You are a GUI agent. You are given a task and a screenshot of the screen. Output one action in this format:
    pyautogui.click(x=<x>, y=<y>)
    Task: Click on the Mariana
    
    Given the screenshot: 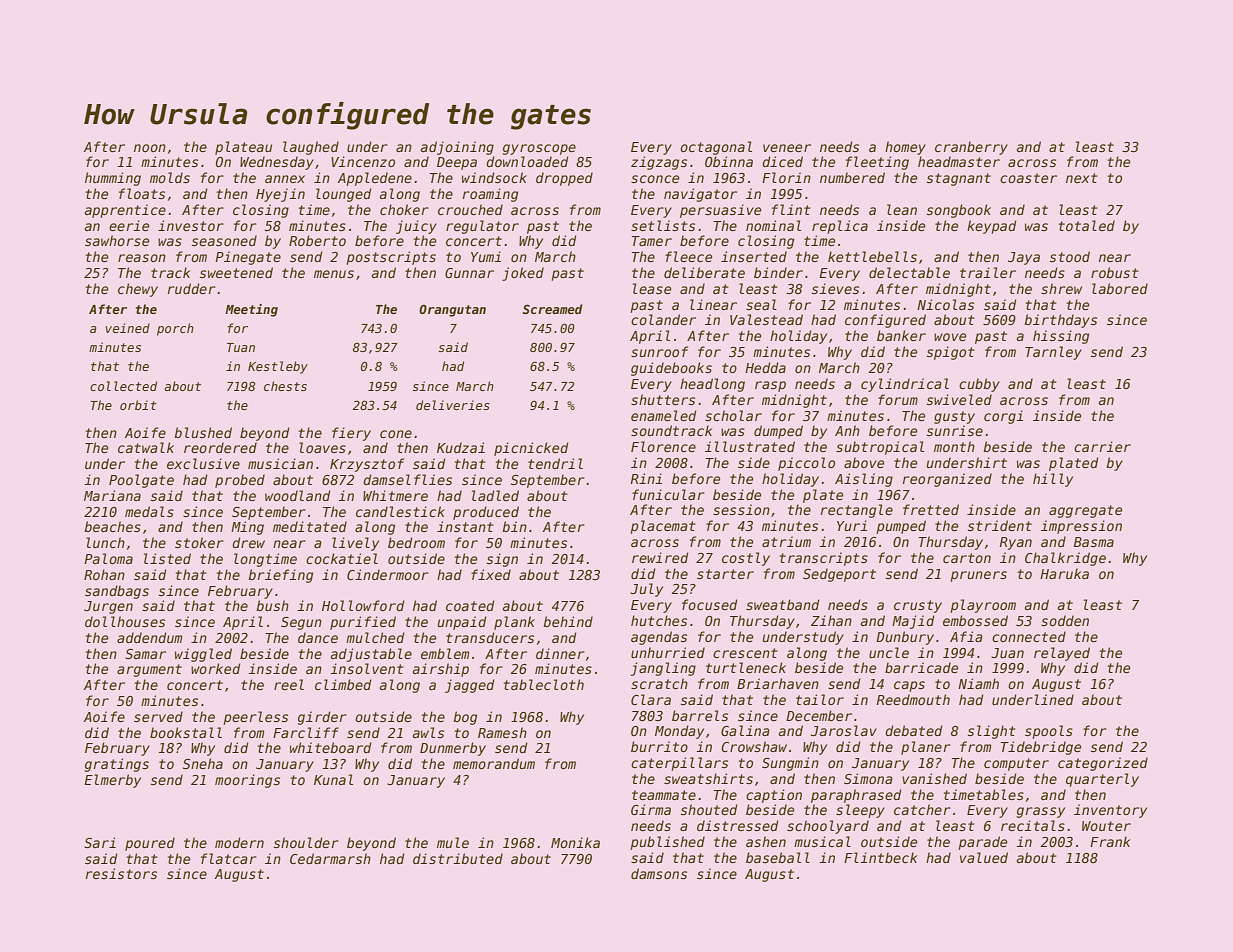 What is the action you would take?
    pyautogui.click(x=112, y=495)
